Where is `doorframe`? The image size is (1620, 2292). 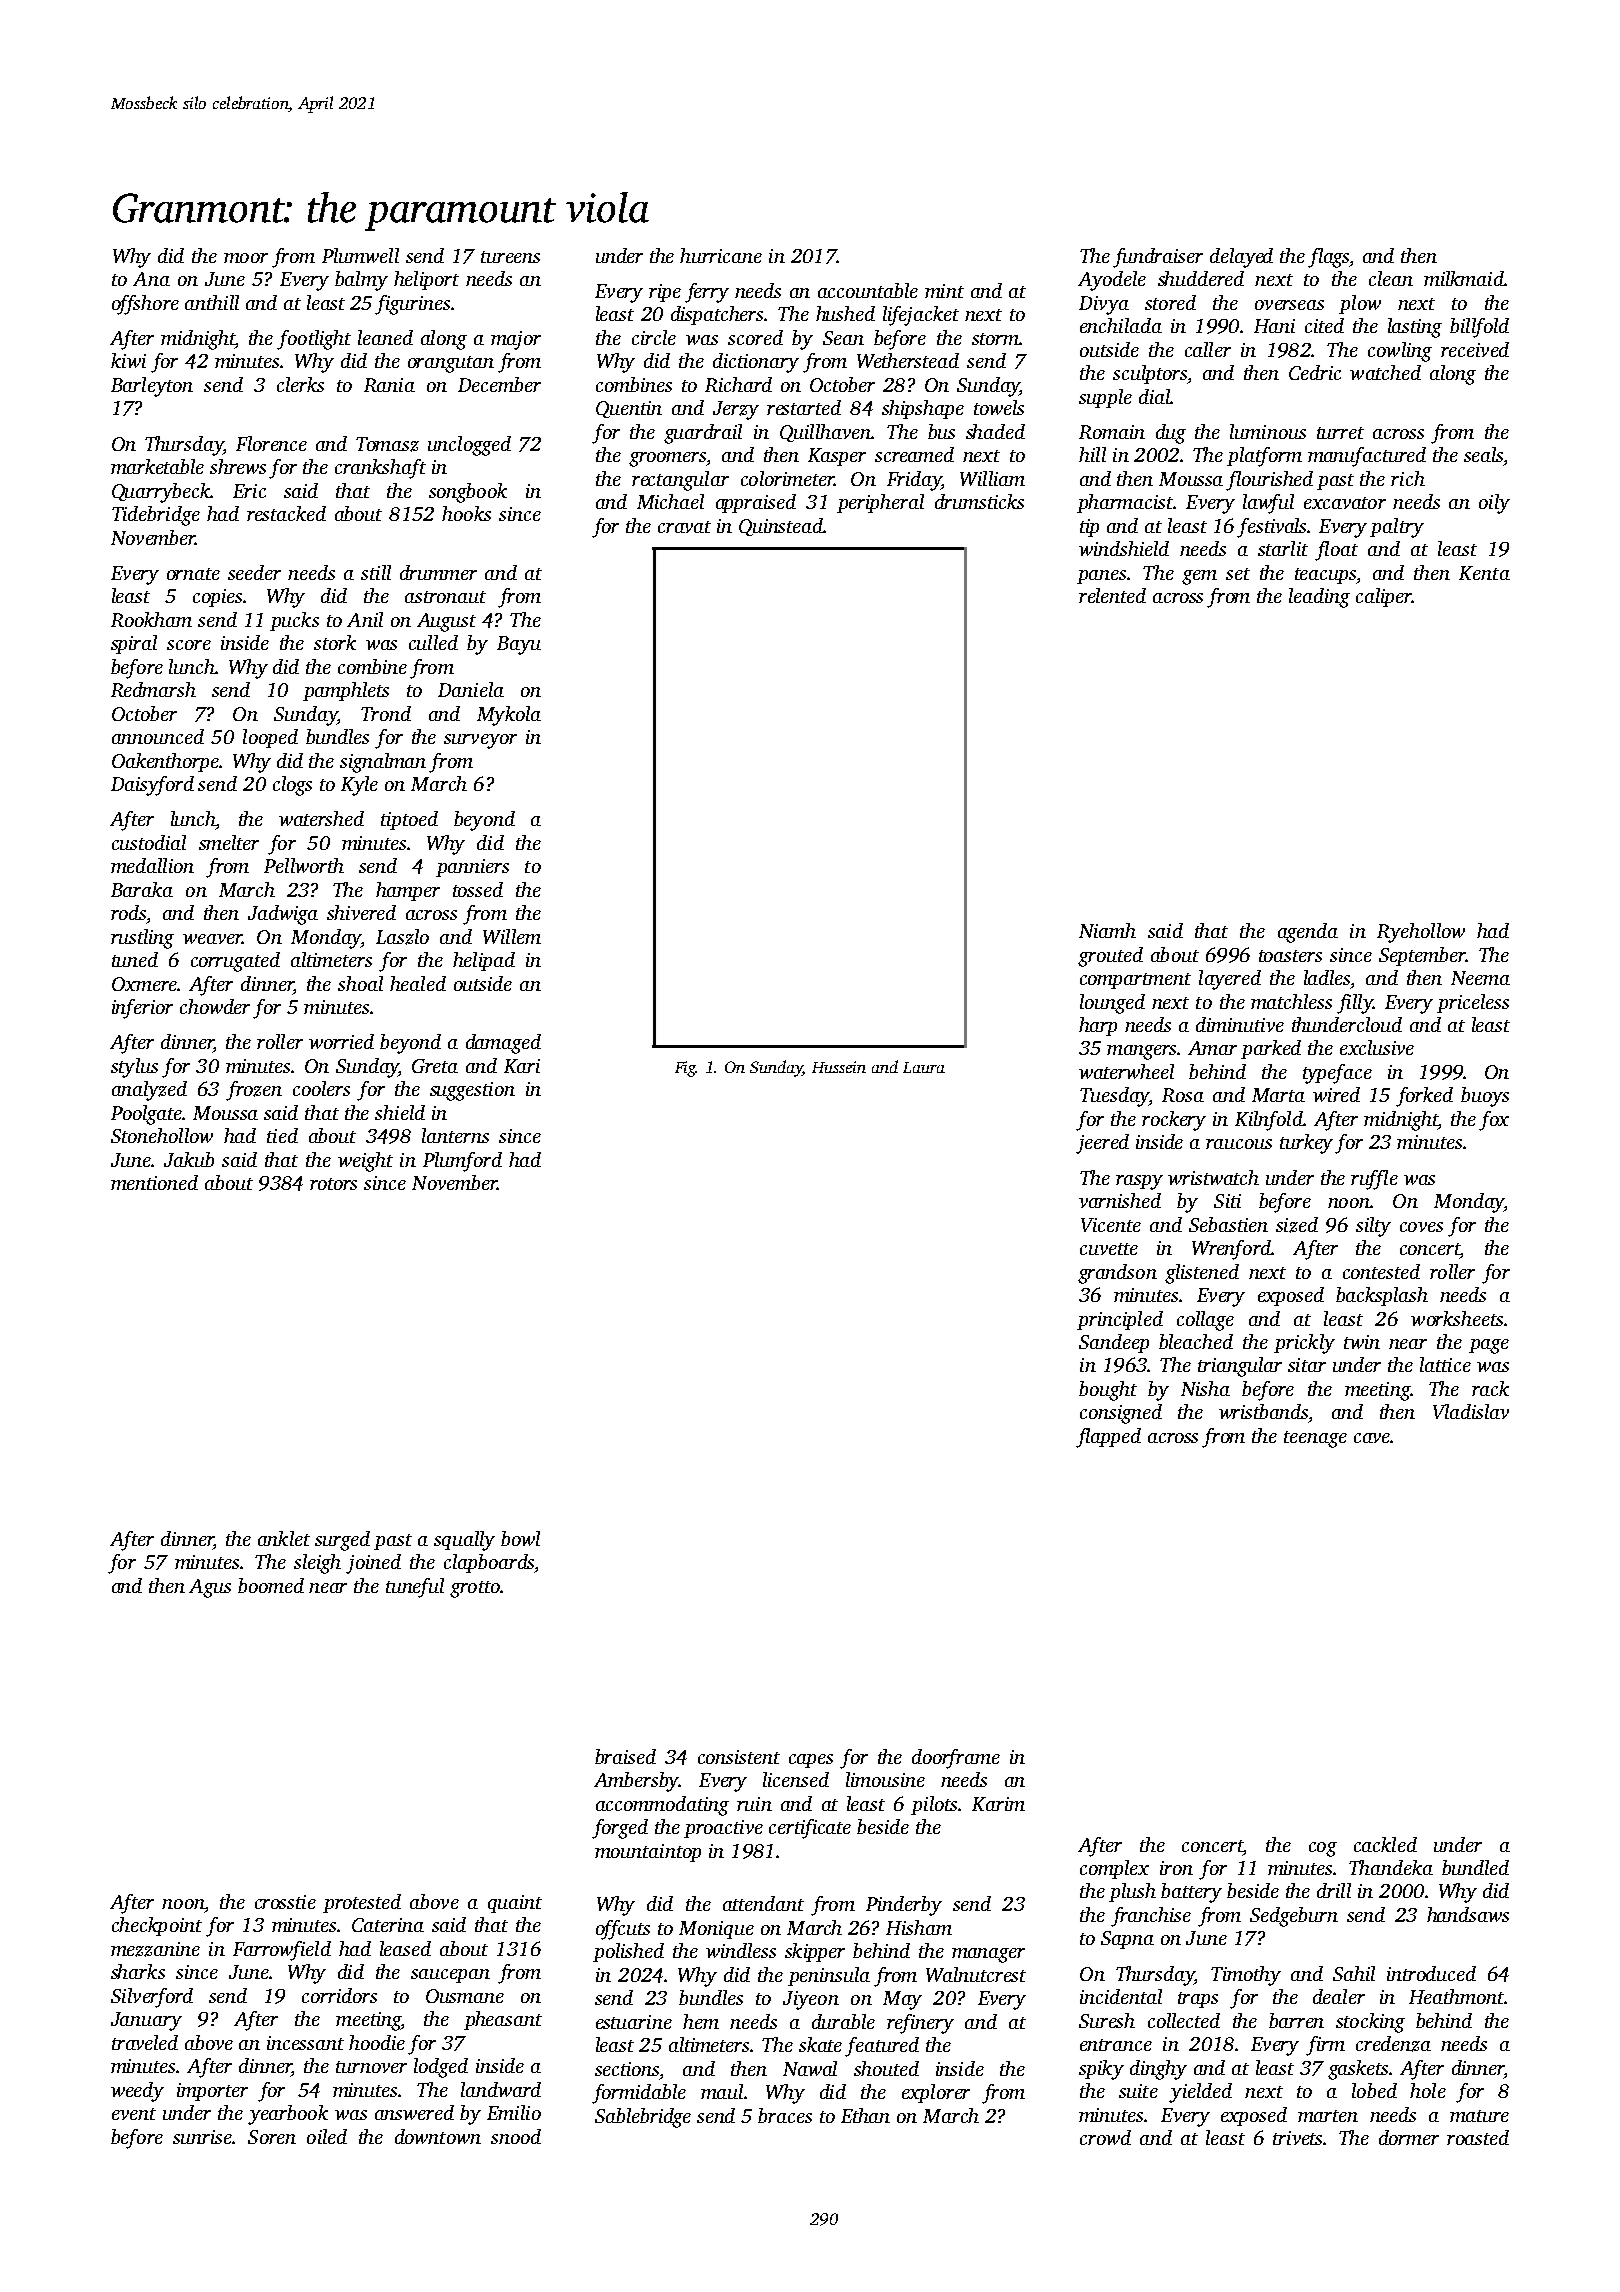 doorframe is located at coordinates (956, 1759).
